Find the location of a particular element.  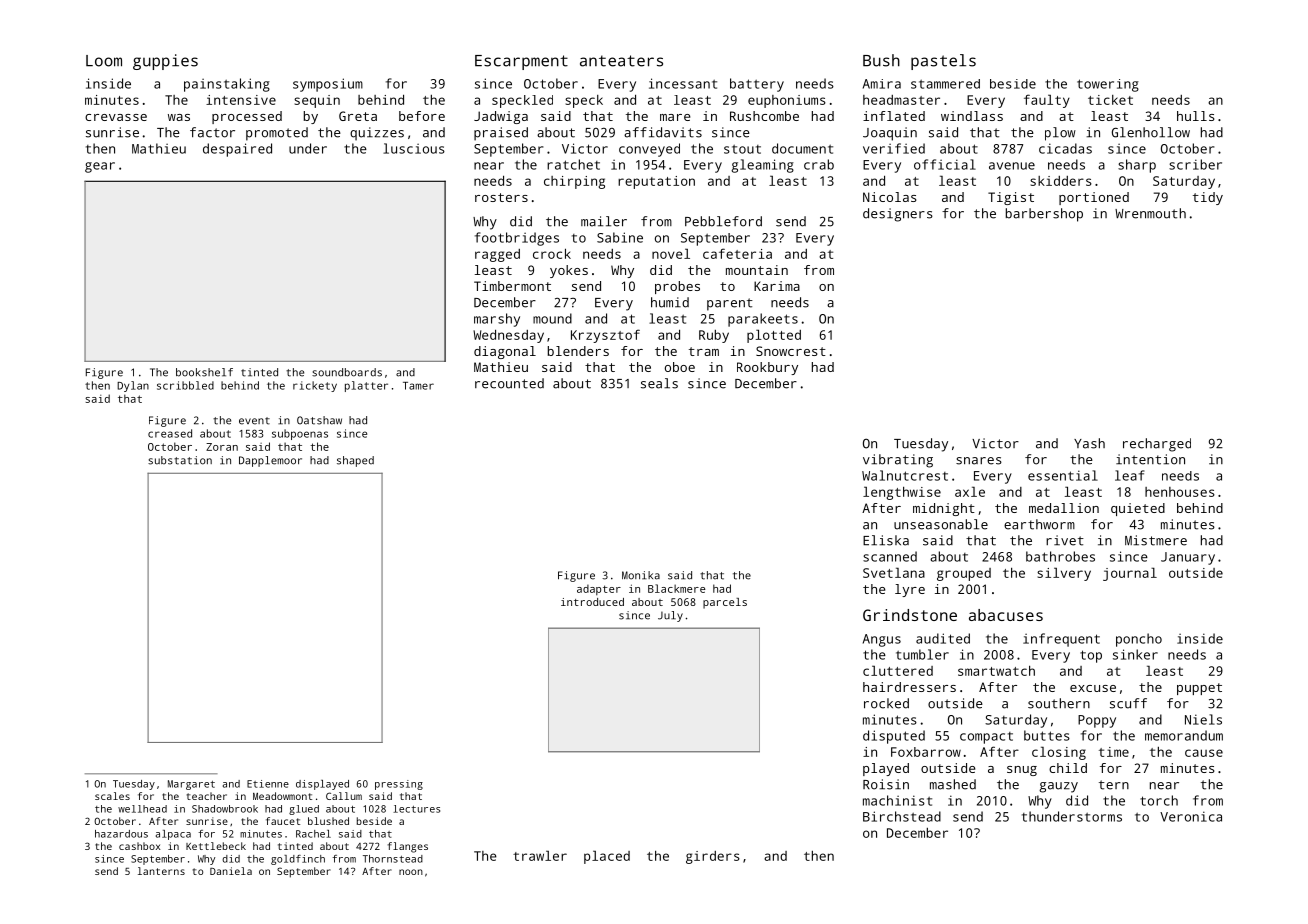

anteaters is located at coordinates (621, 61).
